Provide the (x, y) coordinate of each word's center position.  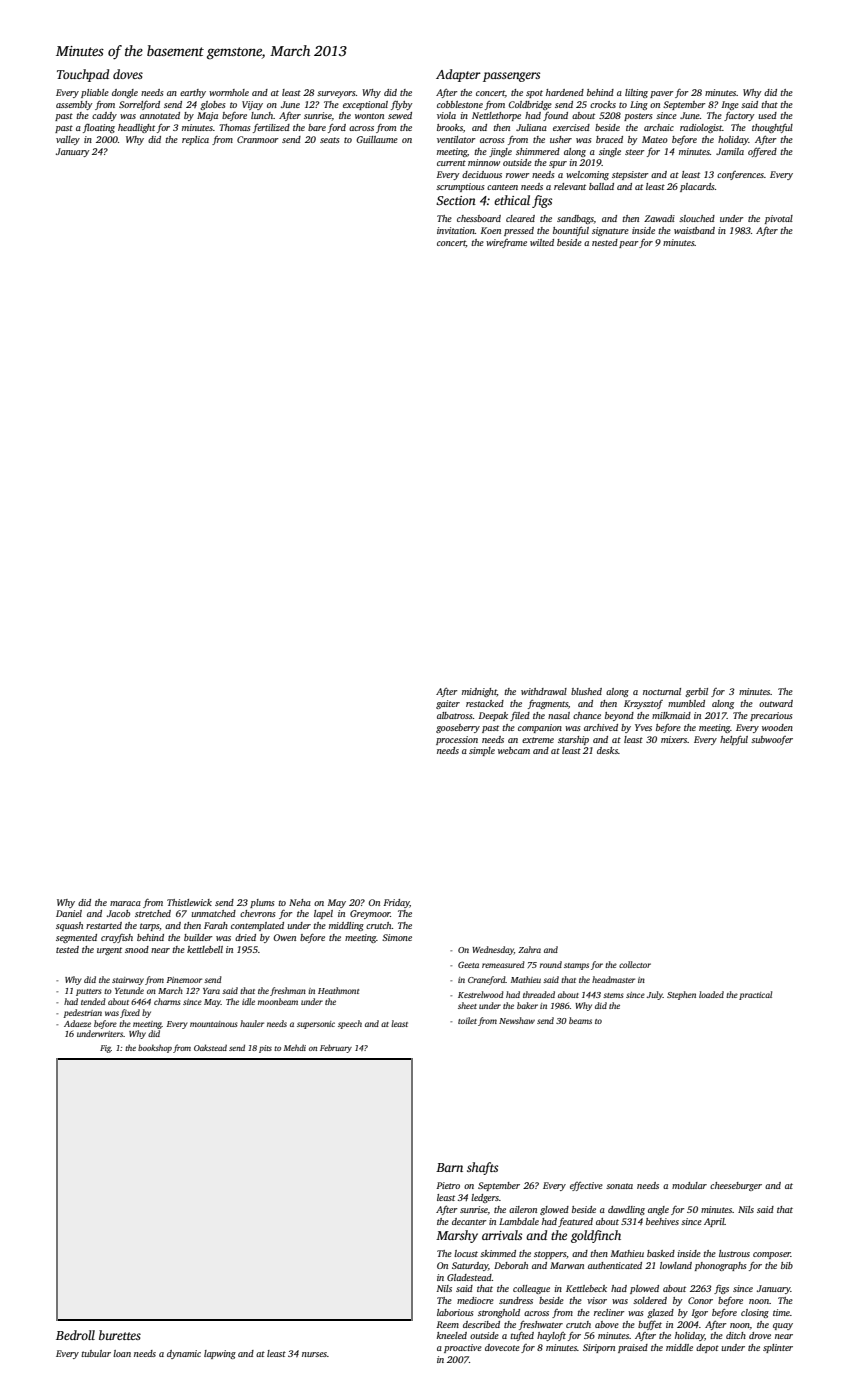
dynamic (184, 1354)
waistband (694, 230)
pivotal (779, 219)
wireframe (506, 243)
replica (195, 140)
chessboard (479, 218)
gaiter (448, 704)
